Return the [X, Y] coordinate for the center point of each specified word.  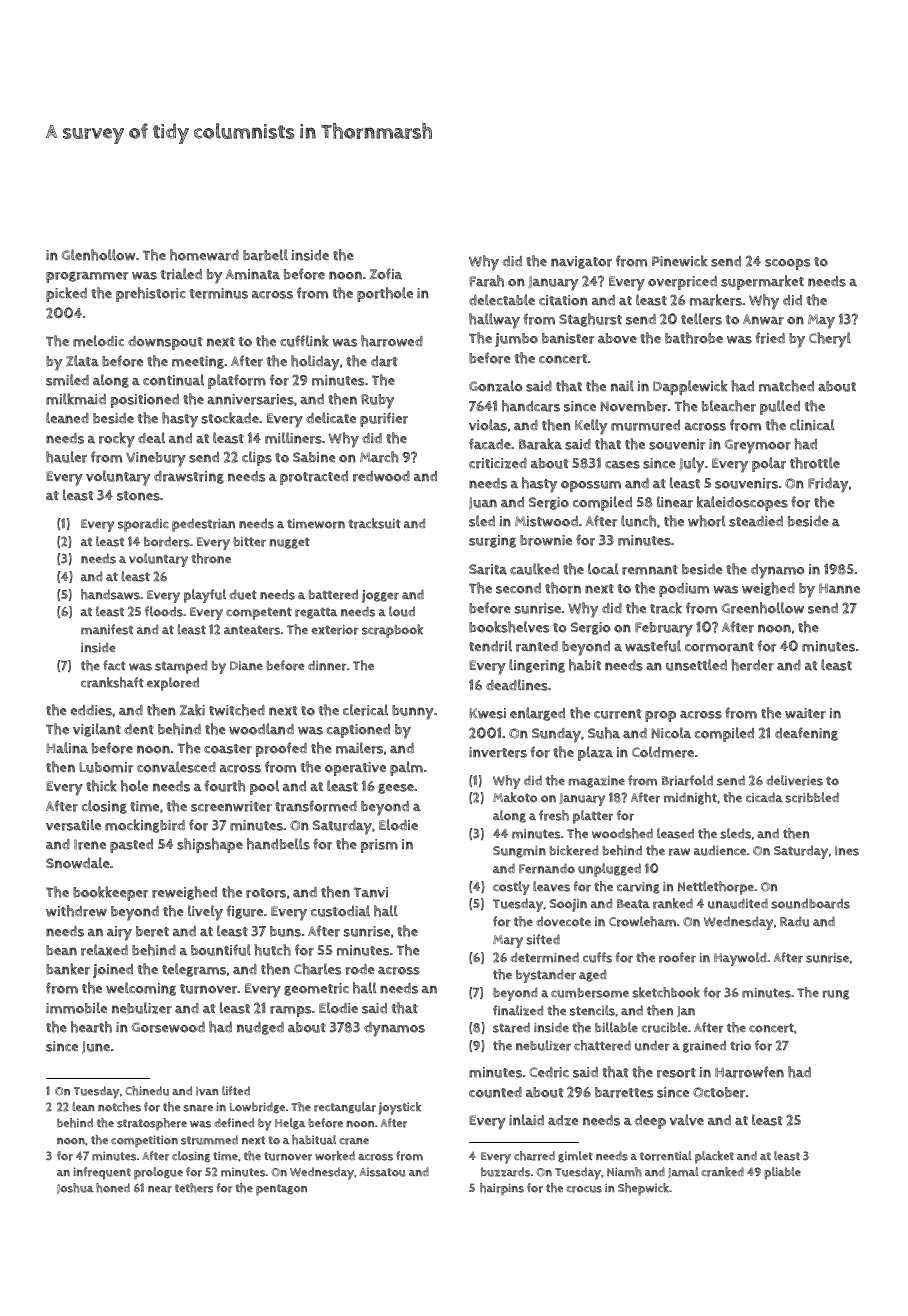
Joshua [75, 1188]
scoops [787, 264]
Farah [486, 281]
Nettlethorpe [716, 888]
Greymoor [757, 446]
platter [593, 817]
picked [66, 294]
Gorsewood [168, 1027]
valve [687, 1120]
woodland [261, 729]
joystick [400, 1108]
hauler [66, 457]
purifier [384, 419]
